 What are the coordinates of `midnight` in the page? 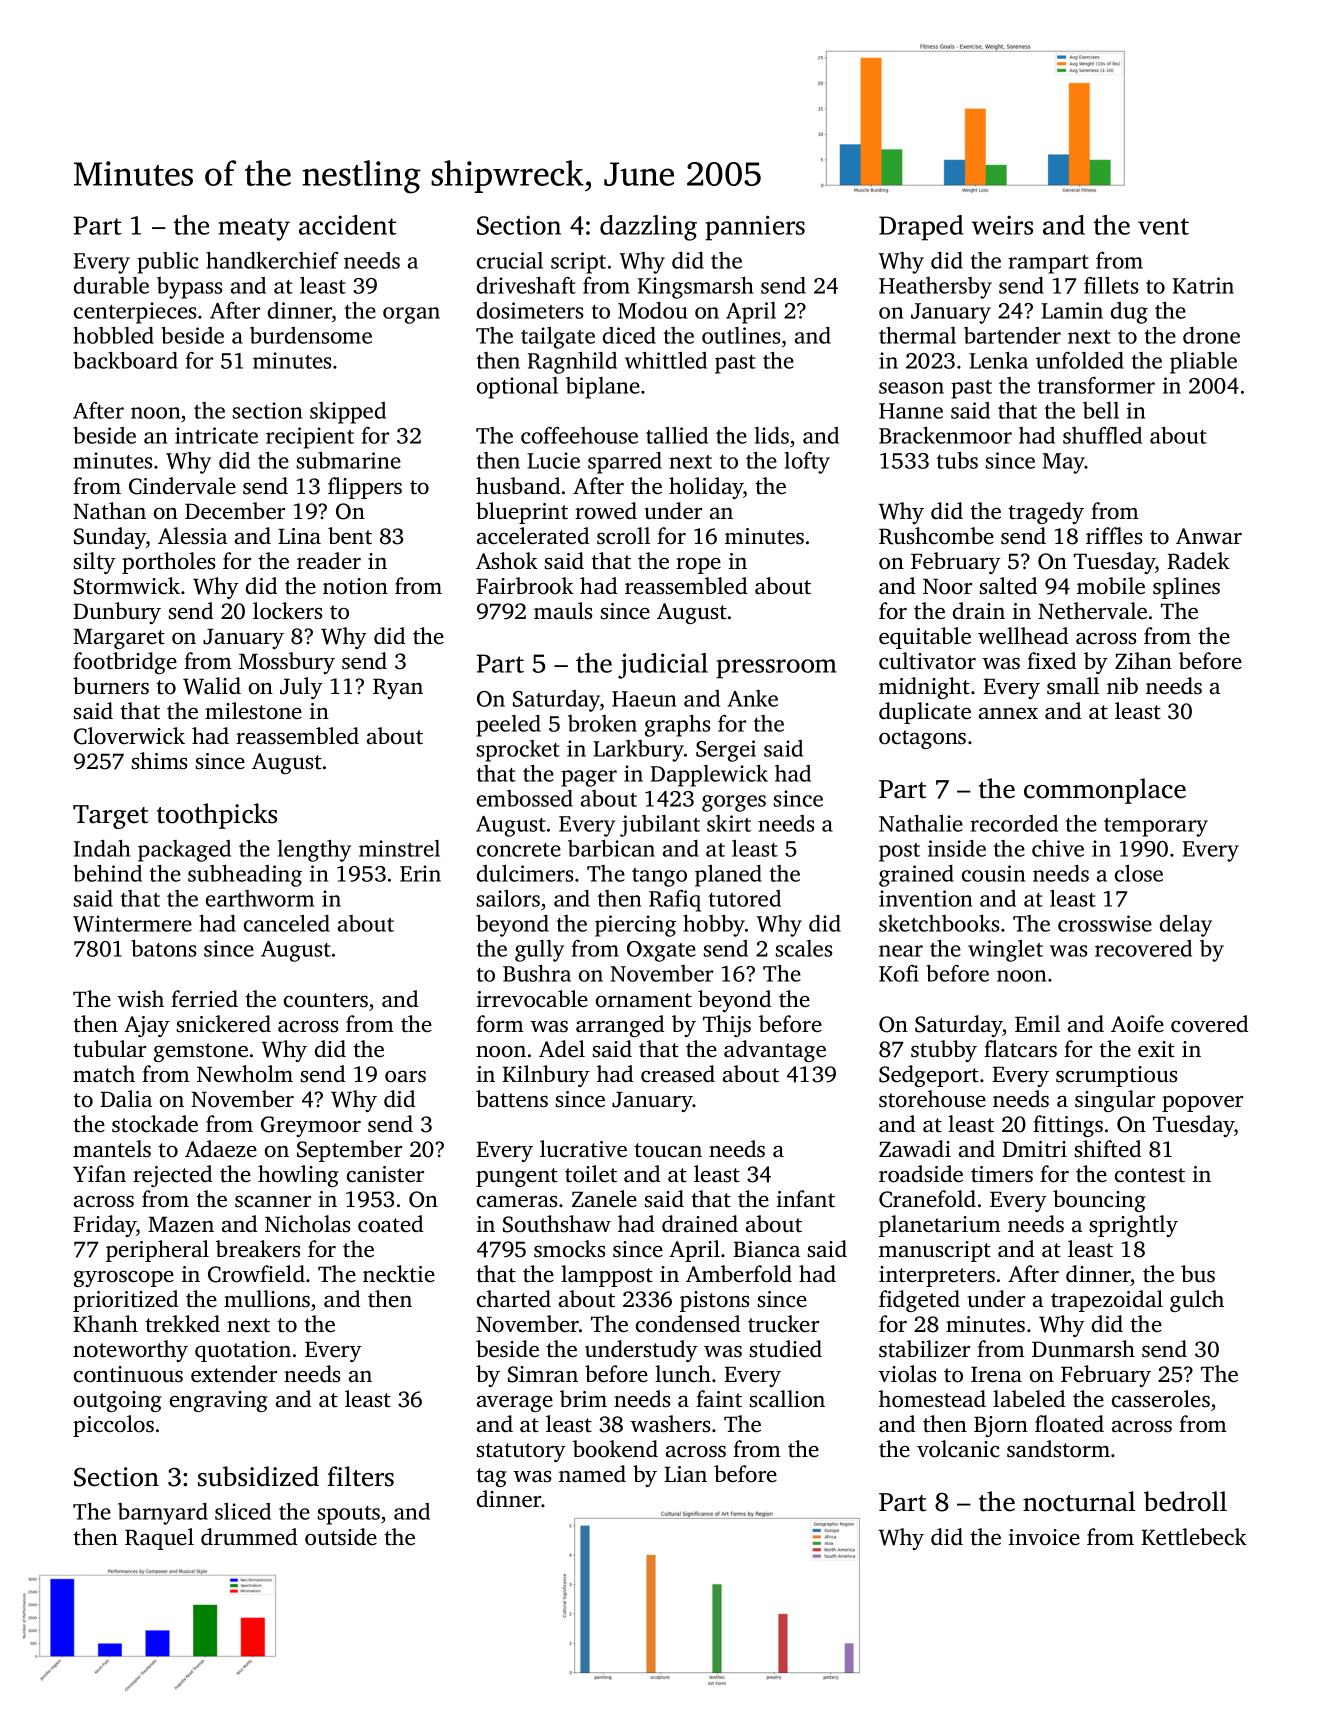 It's located at (924, 688).
